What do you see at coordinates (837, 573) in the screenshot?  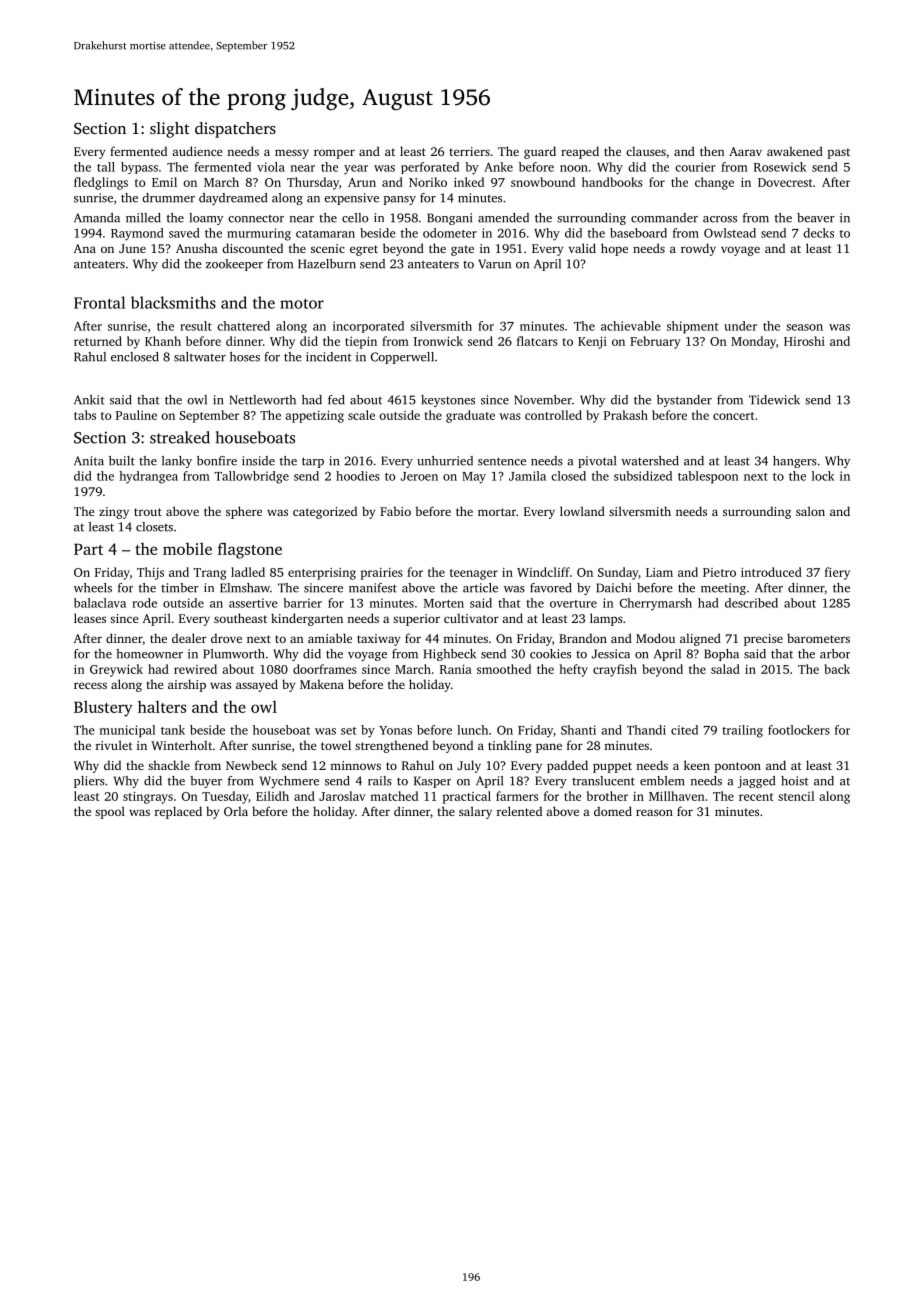 I see `fiery` at bounding box center [837, 573].
